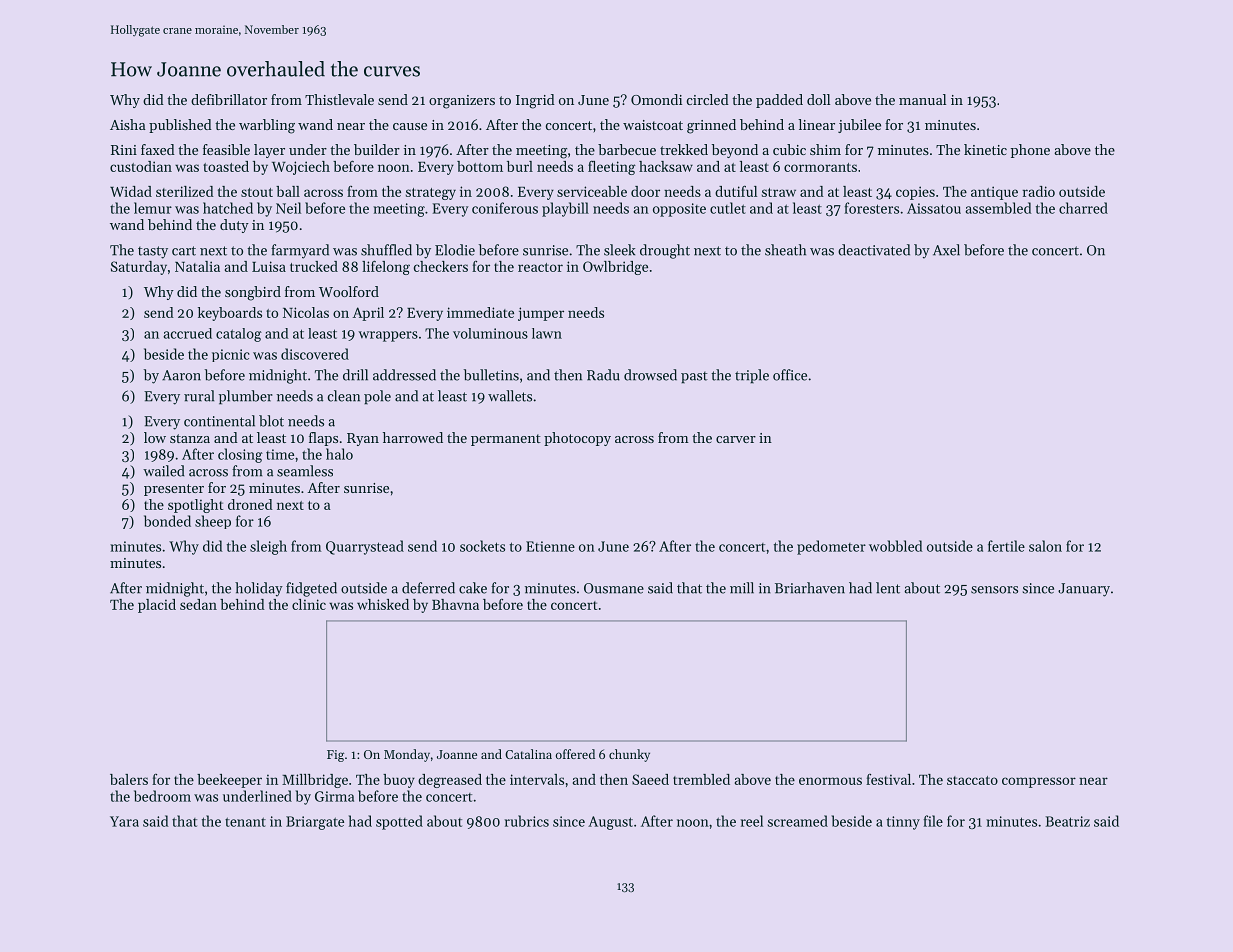 This screenshot has width=1233, height=952. I want to click on office, so click(790, 375).
